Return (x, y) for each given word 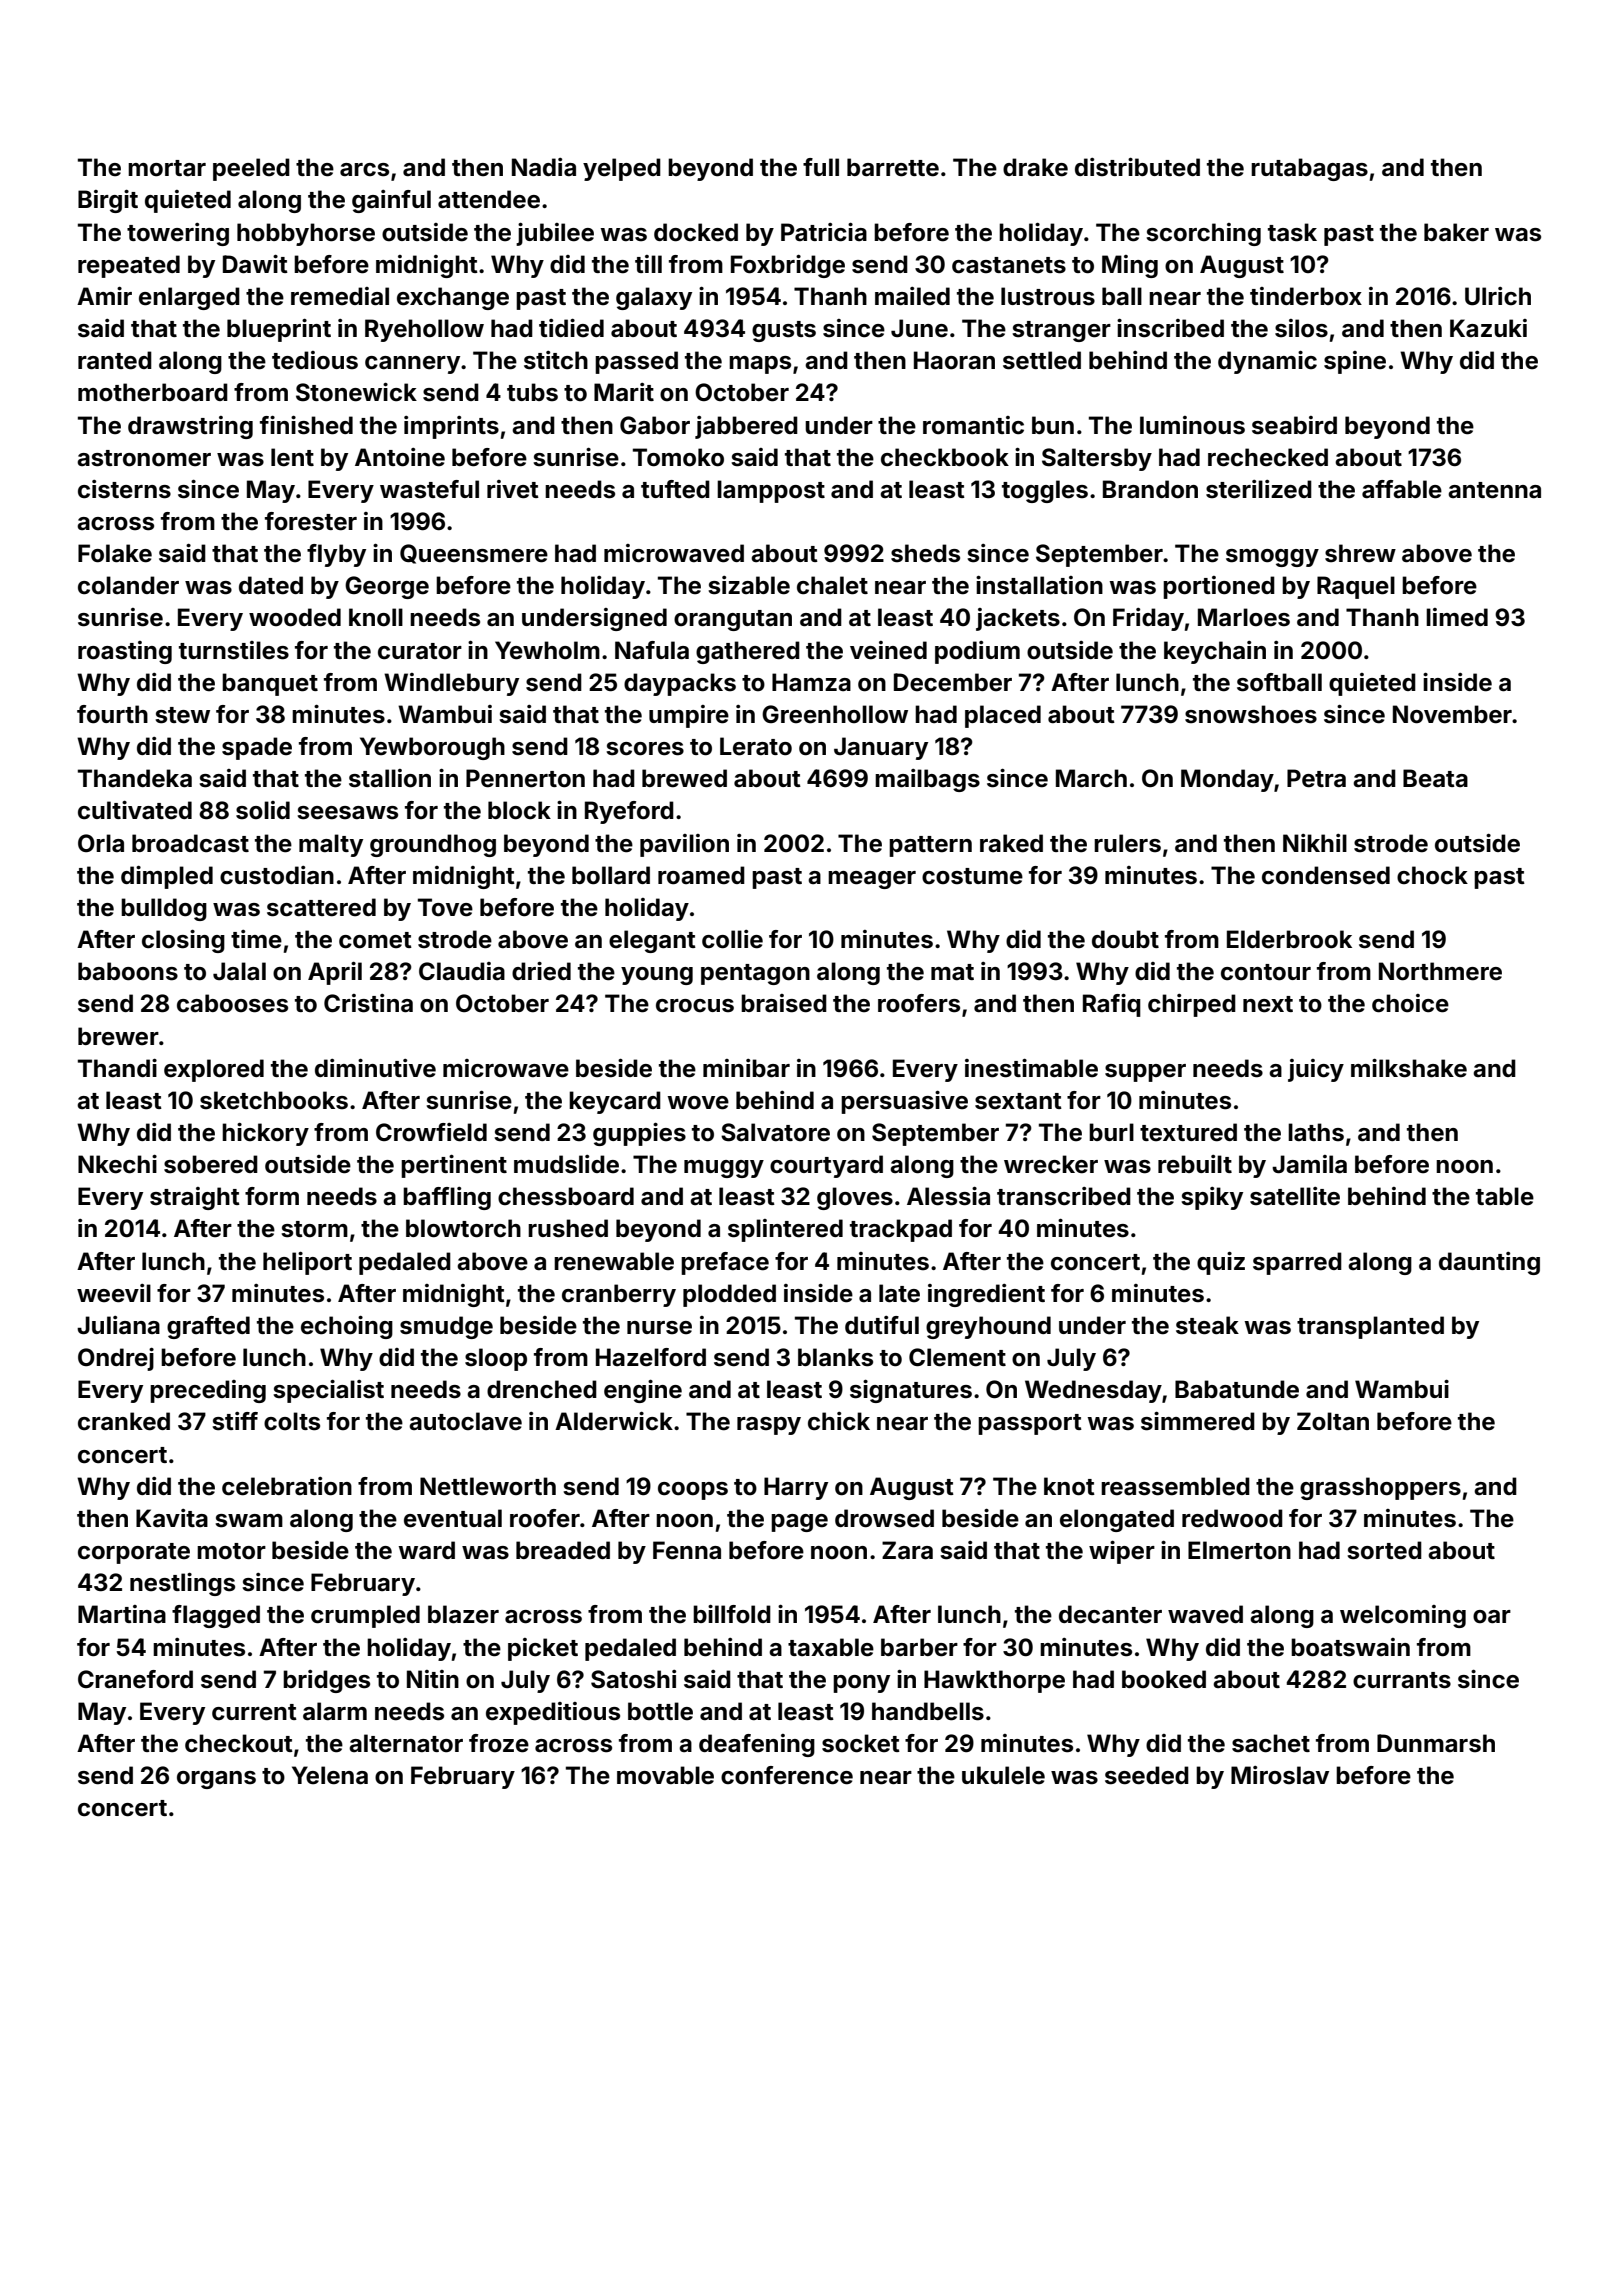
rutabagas (1309, 169)
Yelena (330, 1775)
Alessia (948, 1196)
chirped (1192, 1005)
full (821, 167)
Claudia (462, 971)
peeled (251, 169)
